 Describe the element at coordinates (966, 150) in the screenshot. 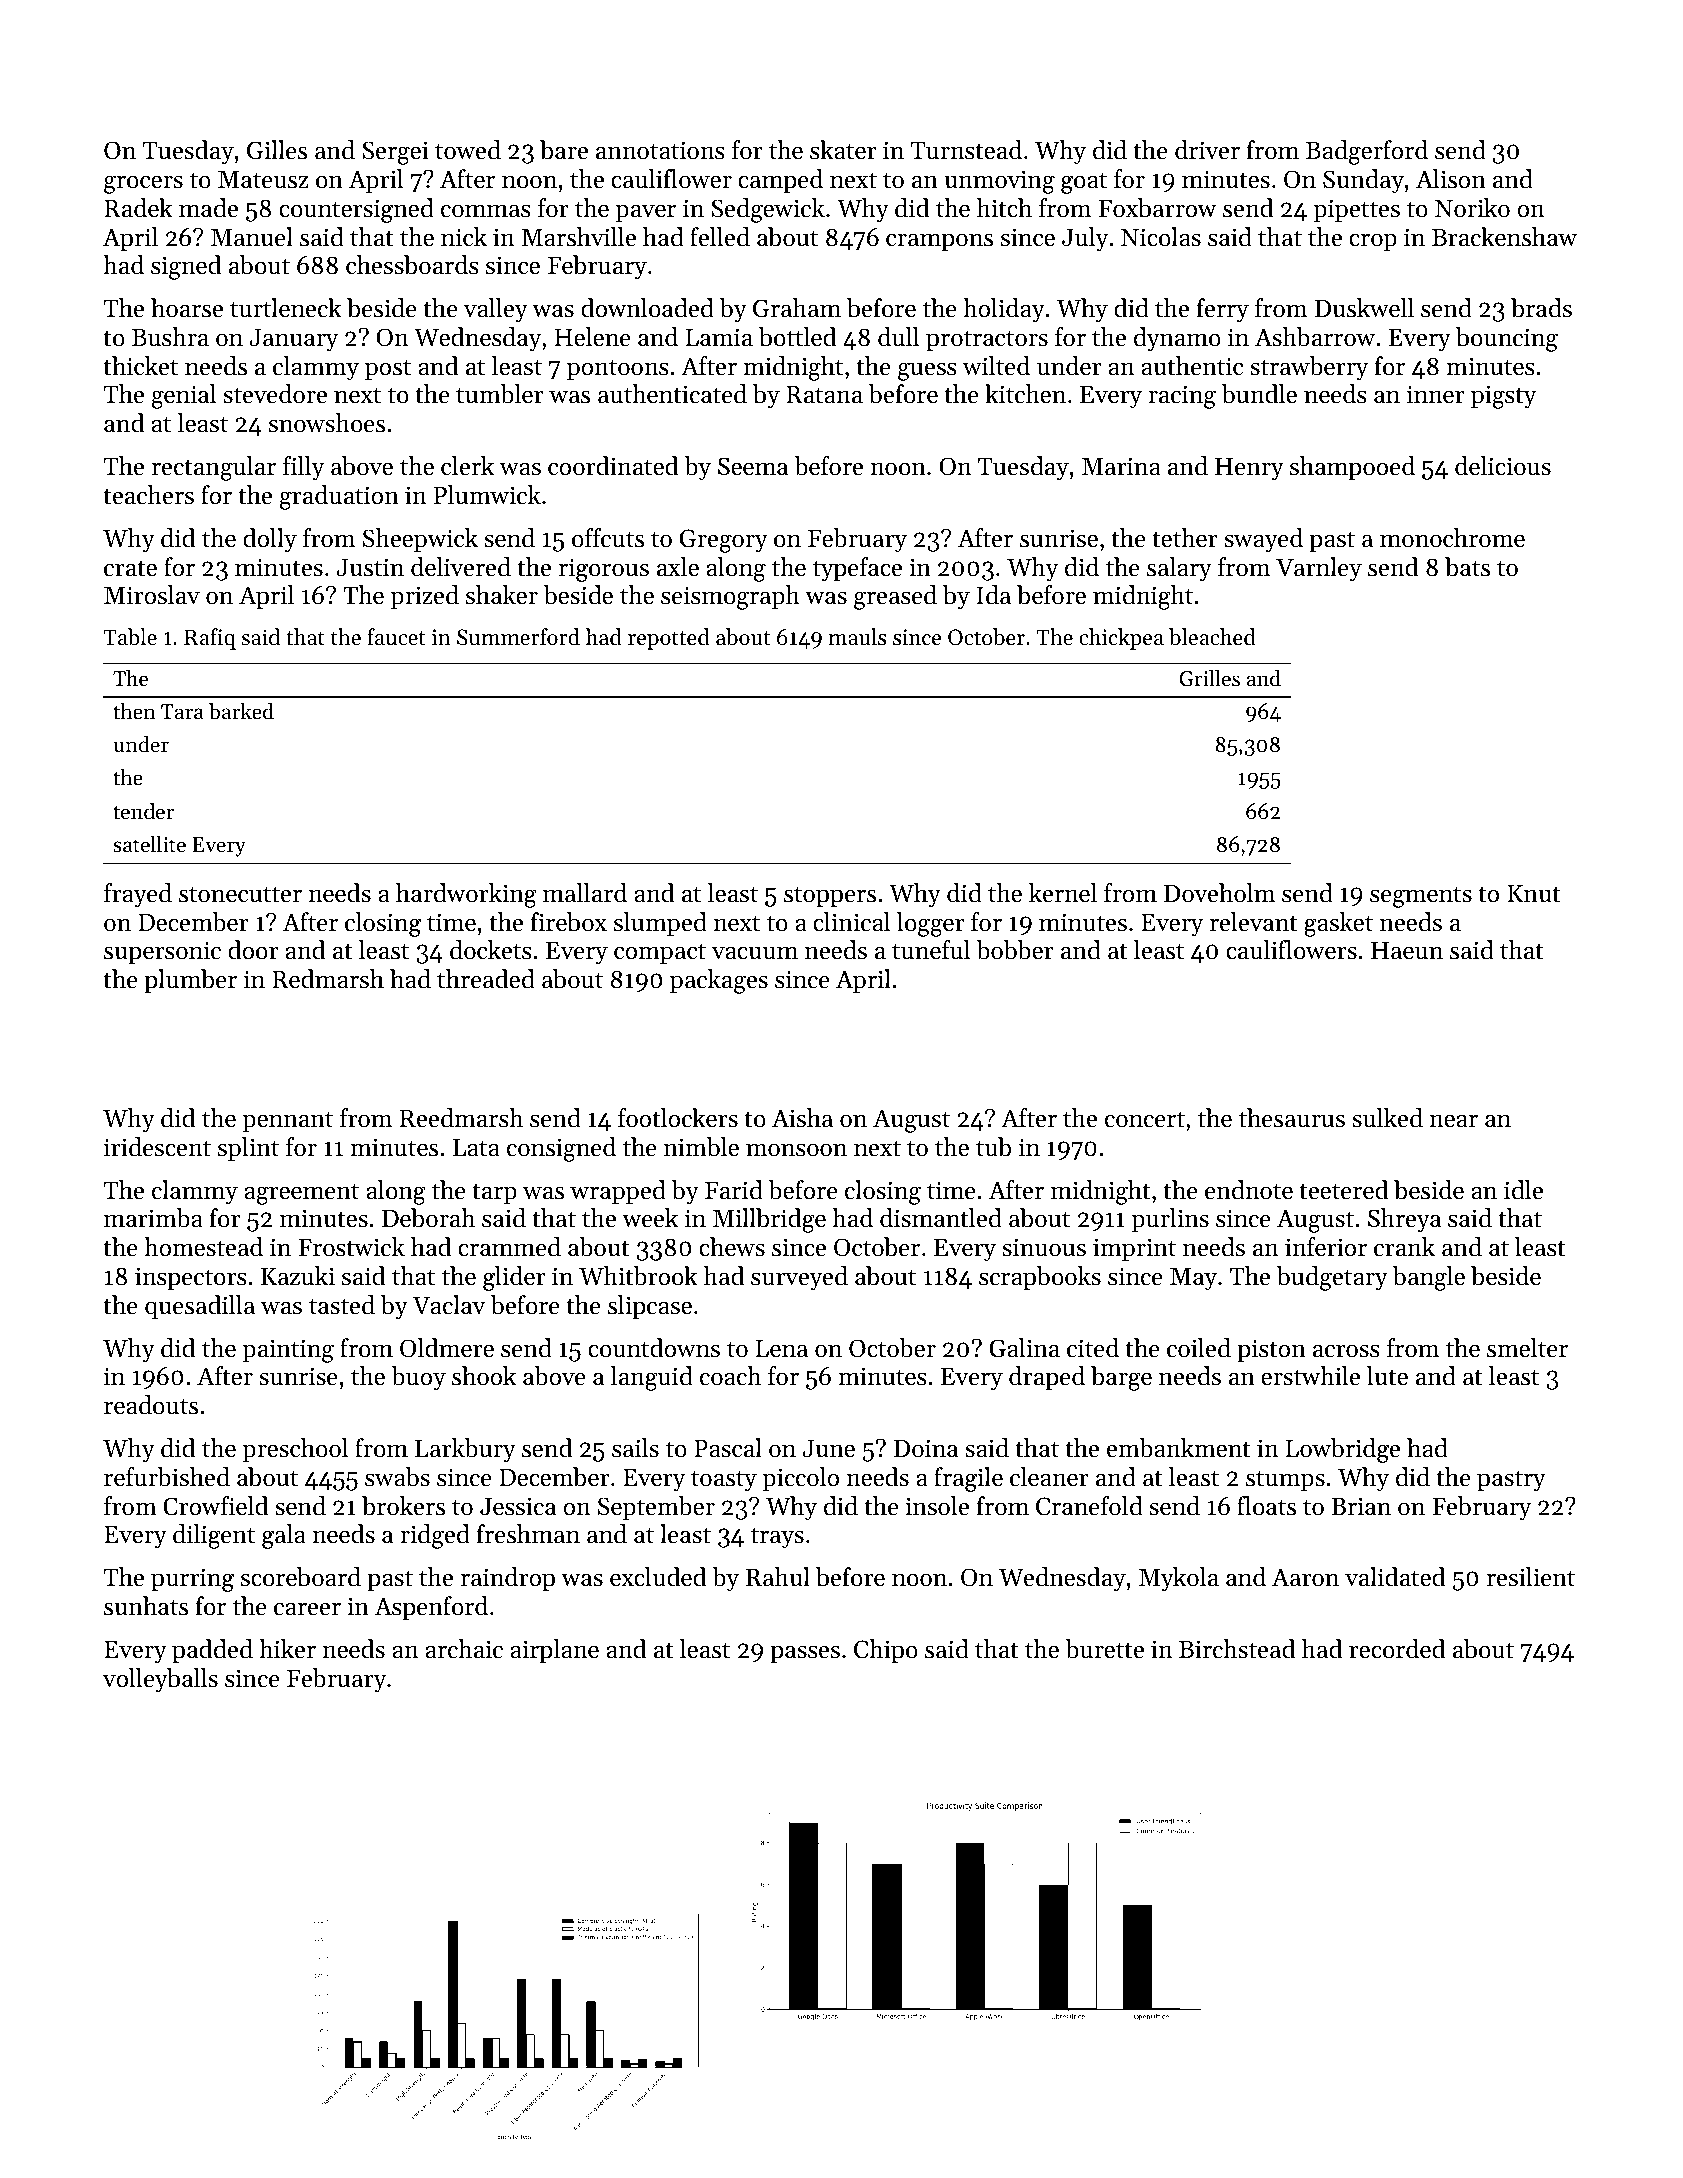

I see `Turnstead` at that location.
